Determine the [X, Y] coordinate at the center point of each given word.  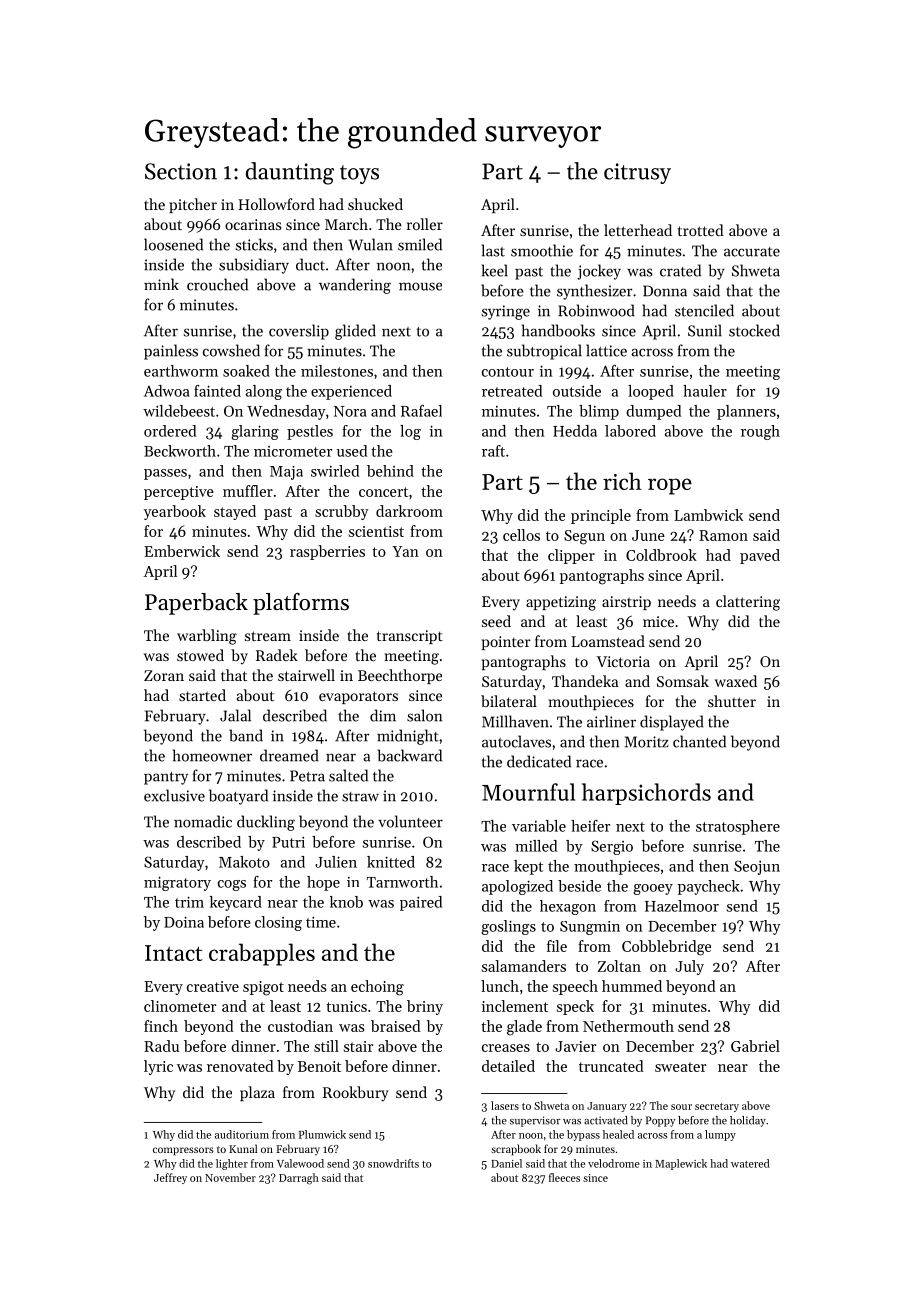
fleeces [564, 1177]
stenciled [704, 310]
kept [528, 867]
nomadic [203, 821]
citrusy [637, 173]
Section [181, 171]
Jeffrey [170, 1178]
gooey [653, 889]
